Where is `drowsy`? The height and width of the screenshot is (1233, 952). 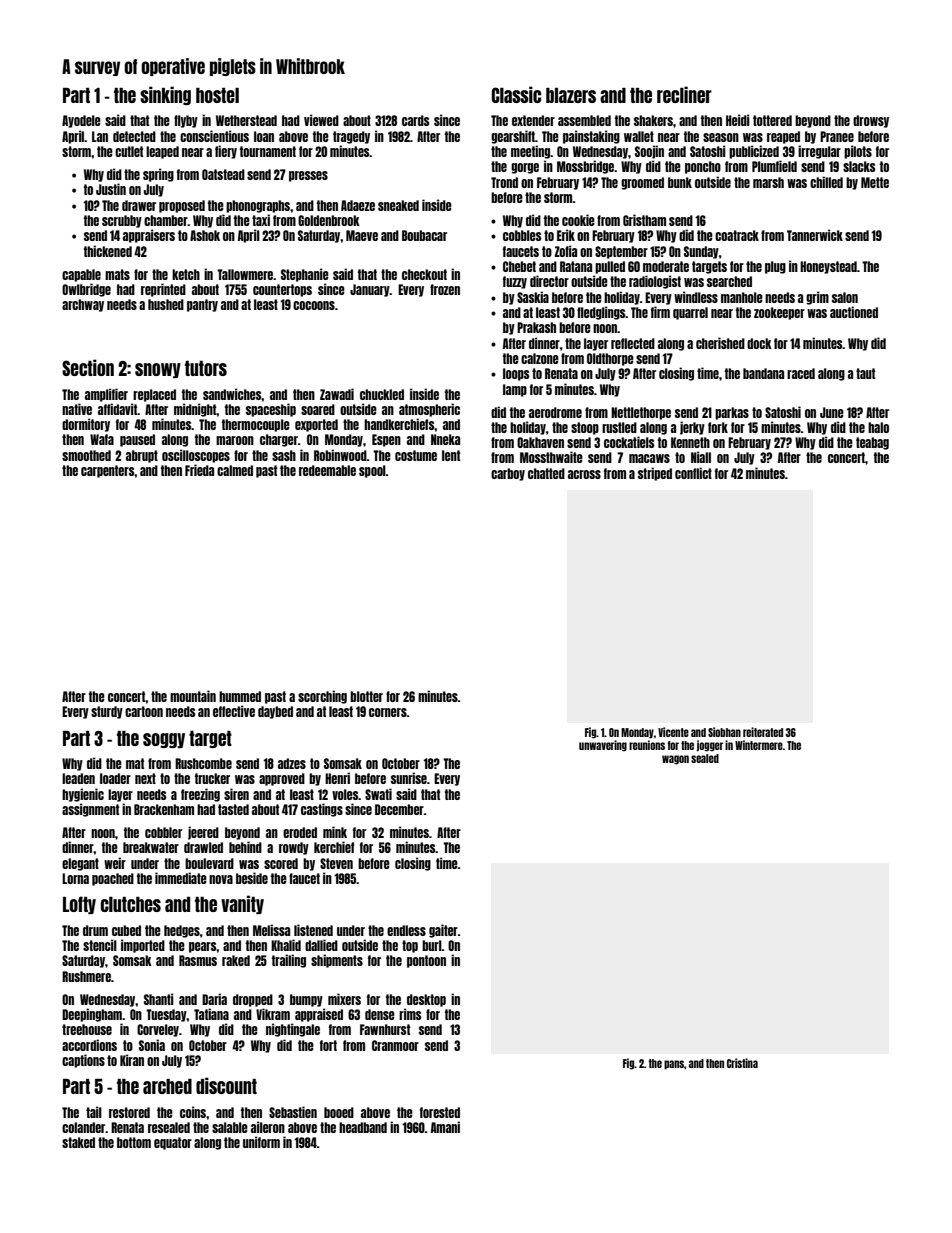
drowsy is located at coordinates (871, 121).
